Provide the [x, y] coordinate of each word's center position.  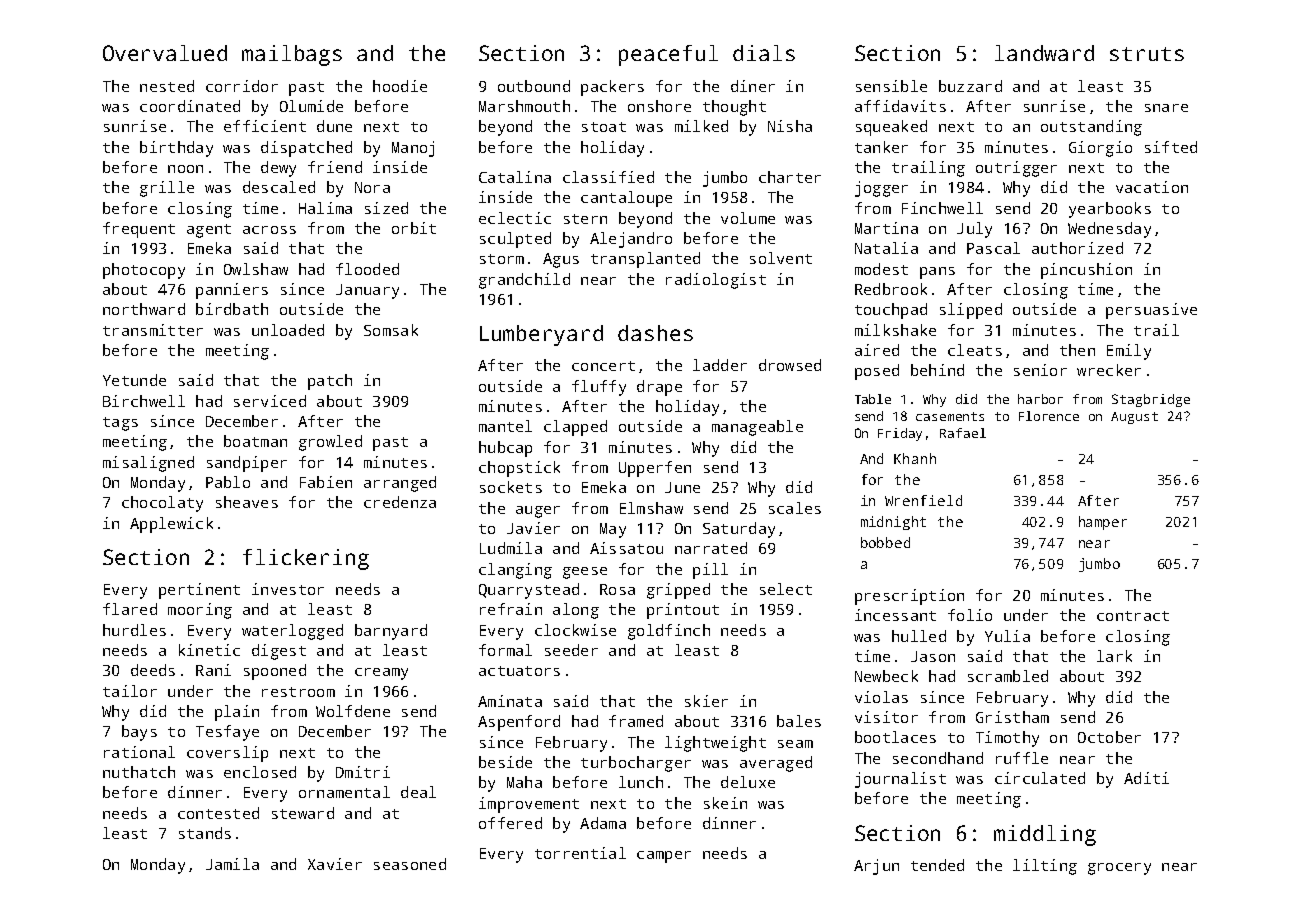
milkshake [895, 330]
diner [753, 86]
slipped [971, 311]
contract [1133, 616]
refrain [511, 609]
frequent [139, 230]
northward [144, 309]
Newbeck [886, 676]
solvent [781, 258]
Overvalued [165, 53]
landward [1044, 53]
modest [881, 269]
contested [218, 813]
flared [130, 609]
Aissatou [626, 548]
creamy [381, 674]
